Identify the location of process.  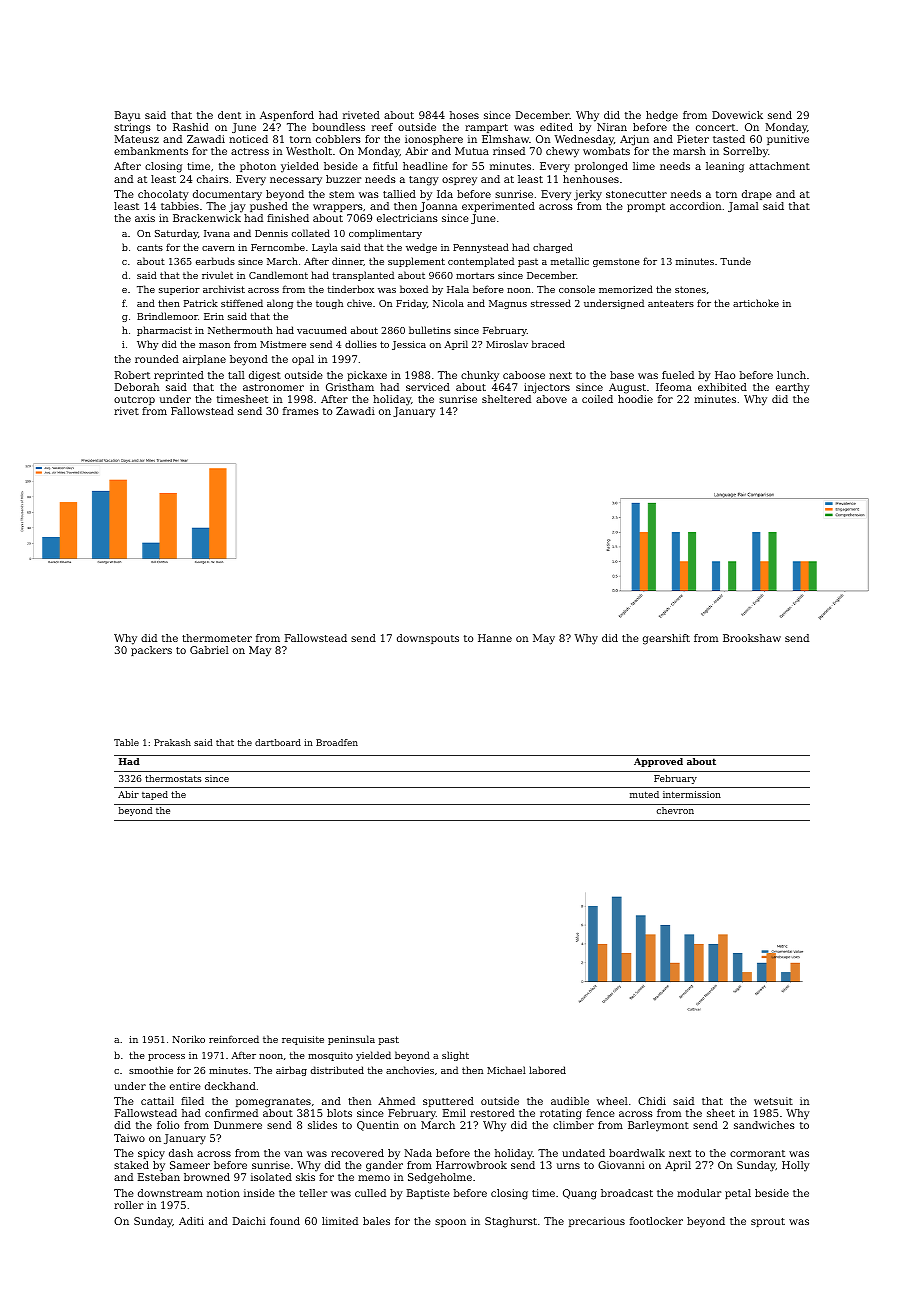
(166, 1057).
